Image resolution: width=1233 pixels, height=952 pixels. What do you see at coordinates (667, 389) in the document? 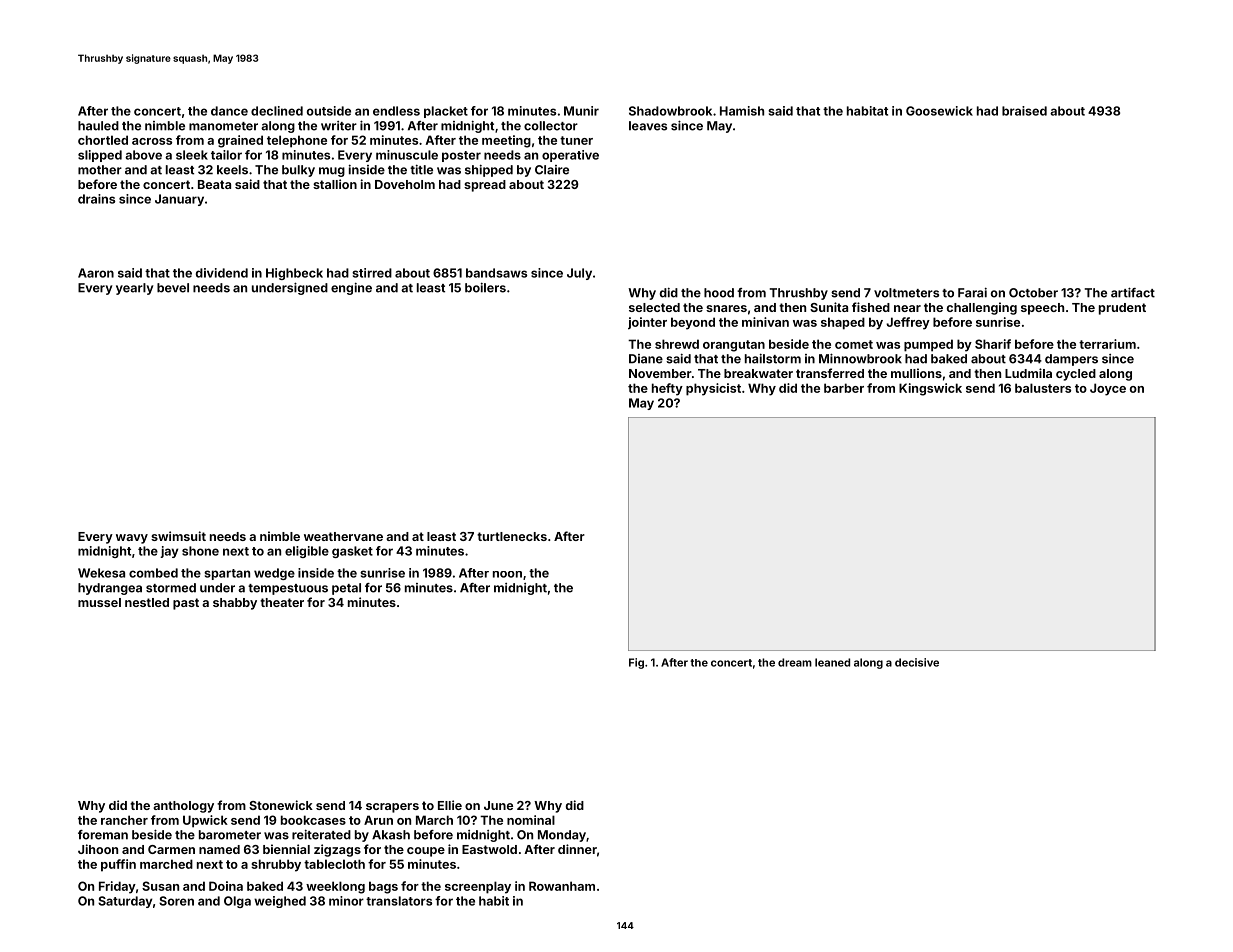
I see `hefty` at bounding box center [667, 389].
